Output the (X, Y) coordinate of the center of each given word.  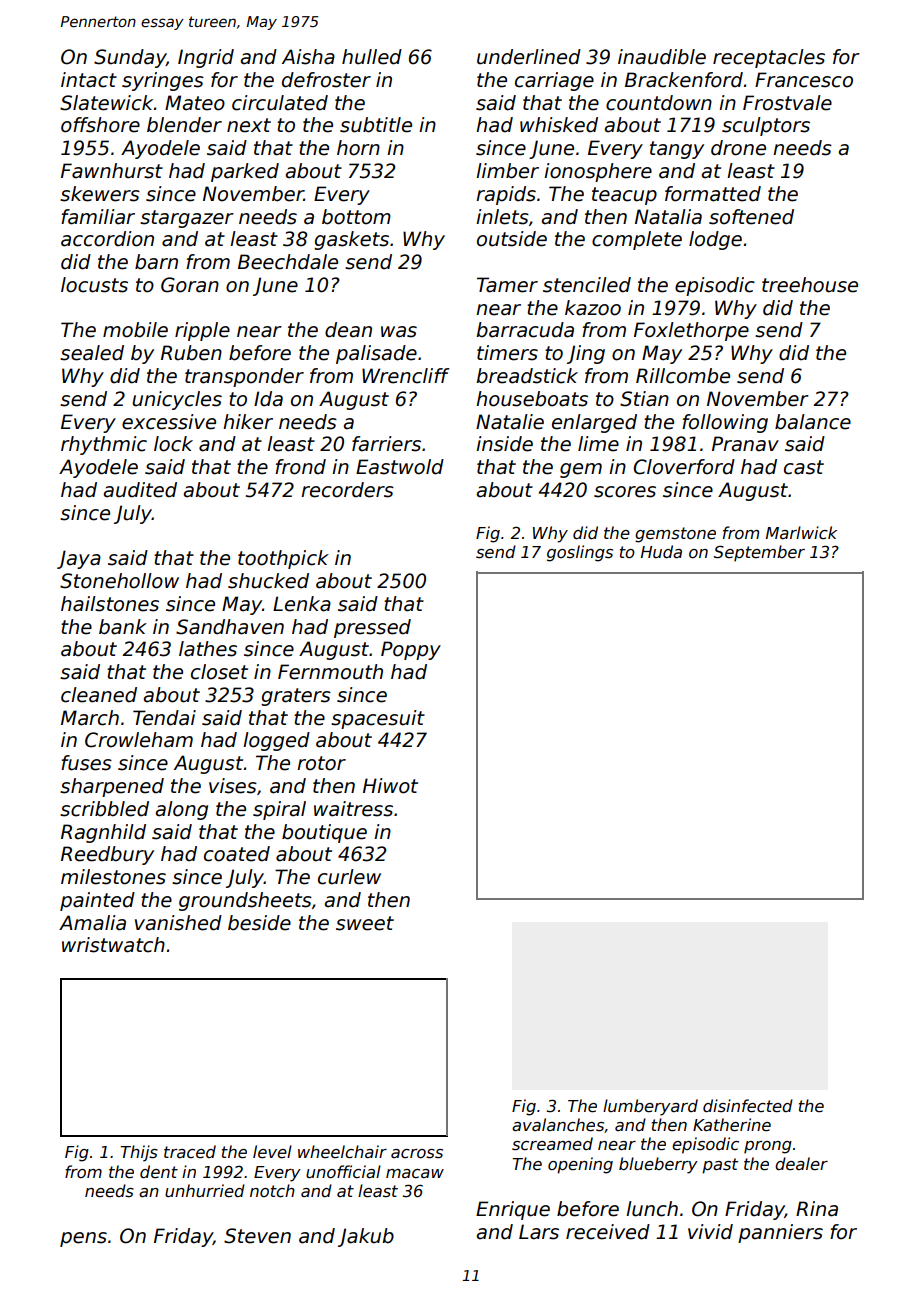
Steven (257, 1236)
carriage (554, 81)
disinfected (748, 1106)
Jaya (79, 559)
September (759, 553)
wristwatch (113, 945)
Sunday (130, 58)
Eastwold (400, 467)
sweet (365, 923)
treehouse (810, 285)
